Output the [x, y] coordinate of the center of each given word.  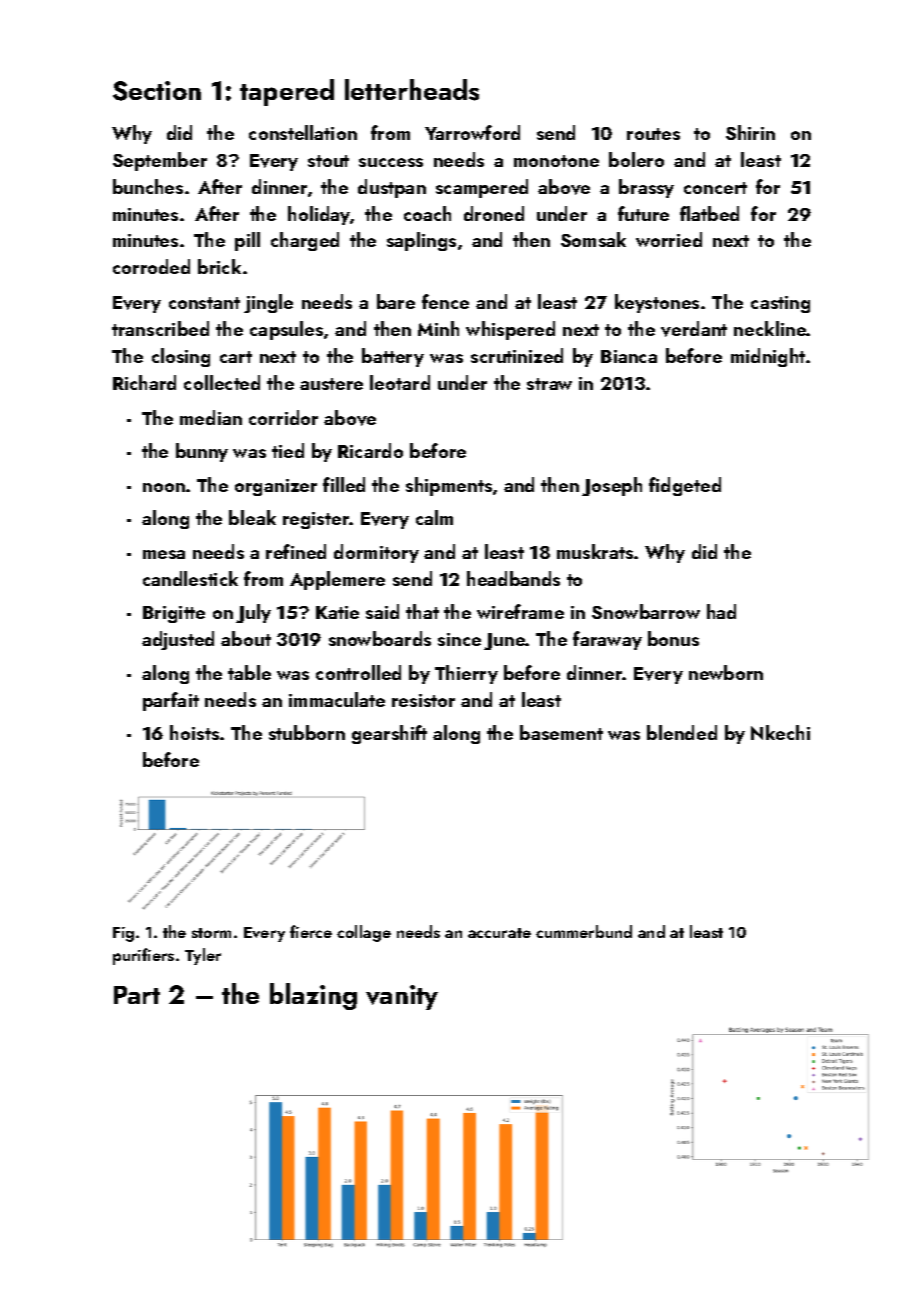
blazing [313, 996]
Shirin [750, 132]
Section [157, 91]
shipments [449, 486]
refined [296, 551]
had [721, 611]
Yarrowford [472, 132]
